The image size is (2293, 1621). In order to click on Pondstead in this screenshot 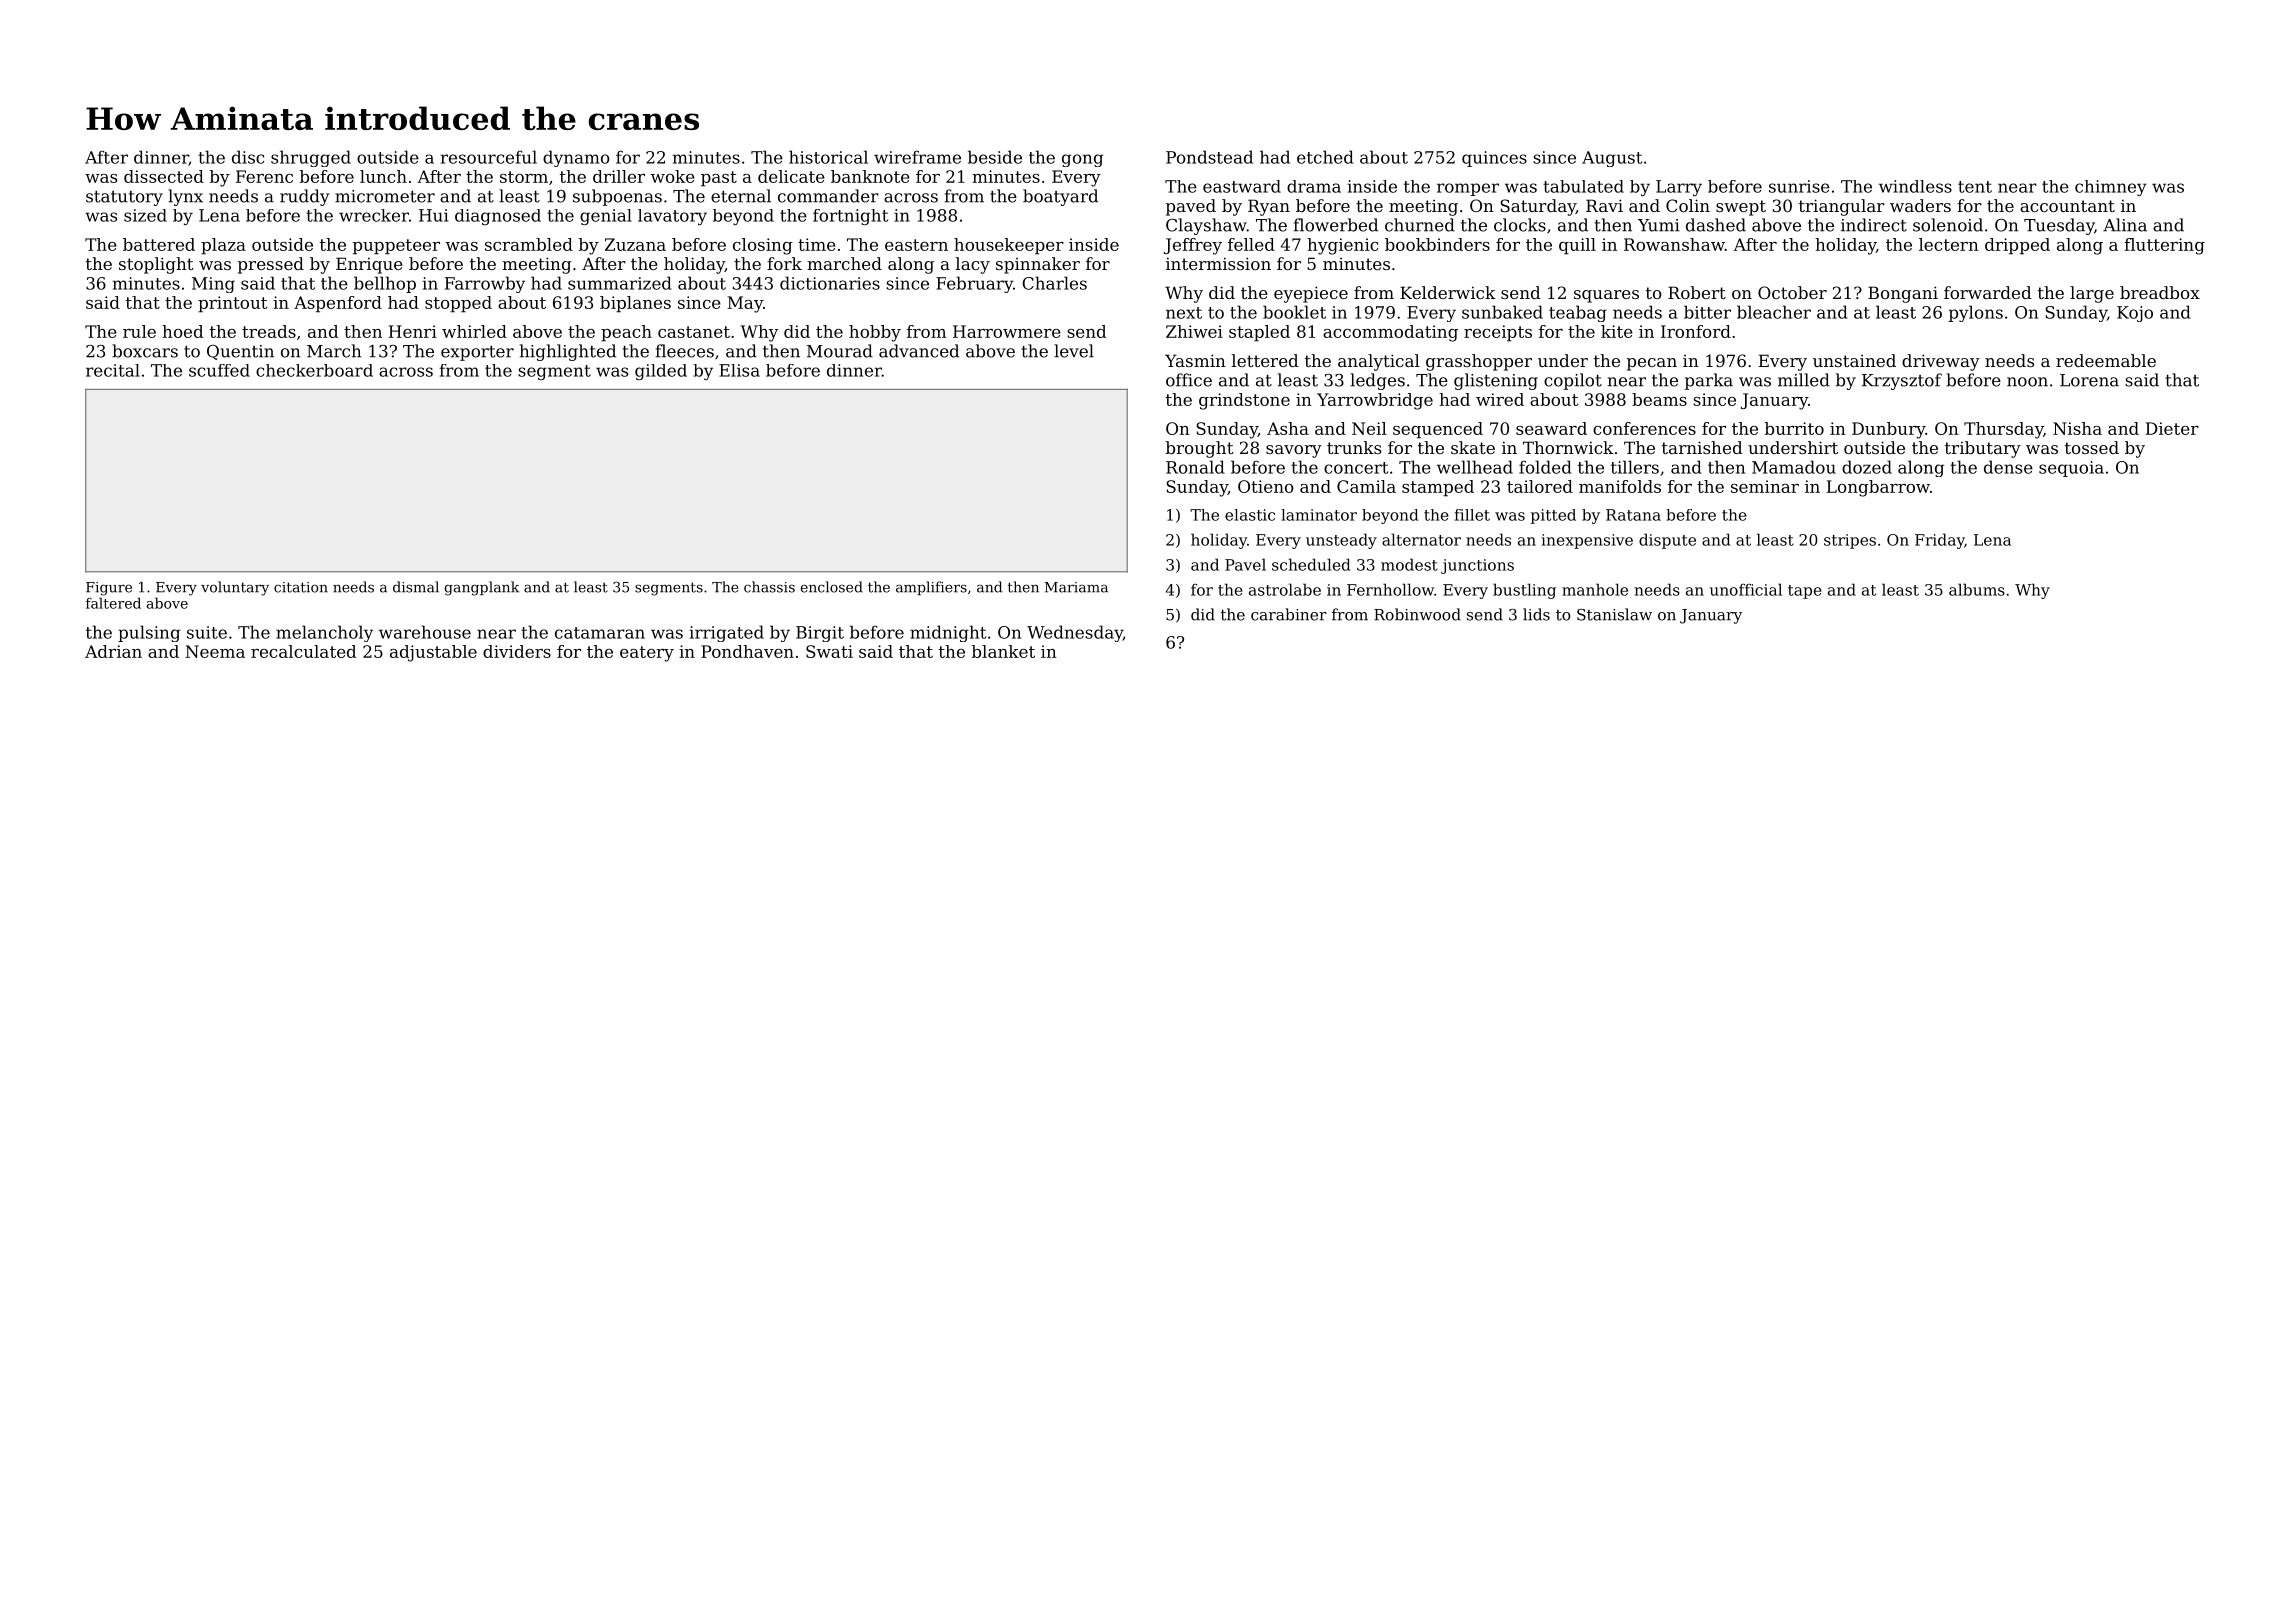, I will do `click(1209, 157)`.
